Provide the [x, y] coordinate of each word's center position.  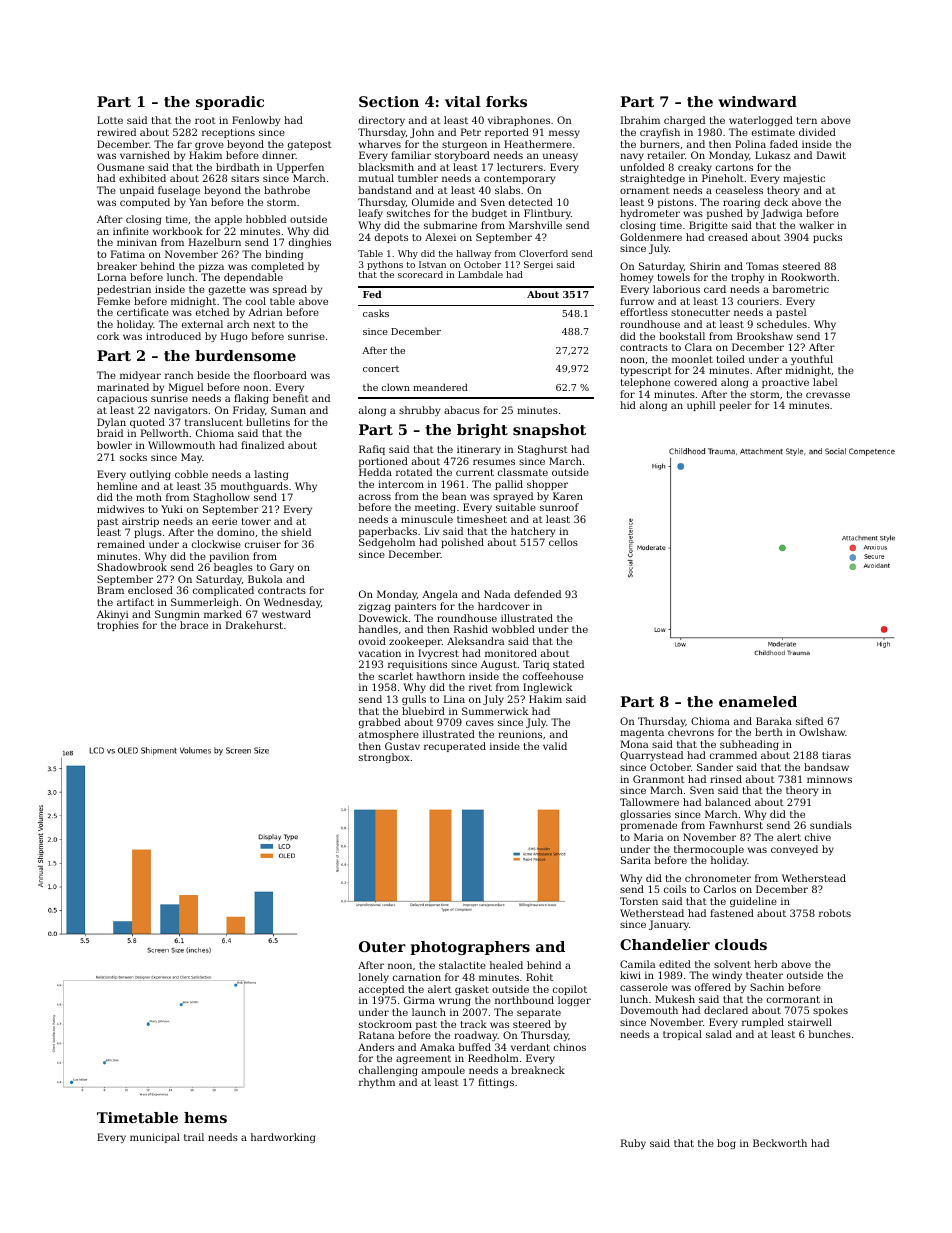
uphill [701, 406]
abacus [462, 410]
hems [205, 1117]
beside [213, 375]
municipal [155, 1138]
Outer [382, 946]
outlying [150, 475]
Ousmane [120, 167]
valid [555, 746]
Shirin [705, 266]
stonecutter [700, 312]
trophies [118, 626]
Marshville [535, 225]
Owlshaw [822, 732]
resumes [494, 462]
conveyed [794, 850]
